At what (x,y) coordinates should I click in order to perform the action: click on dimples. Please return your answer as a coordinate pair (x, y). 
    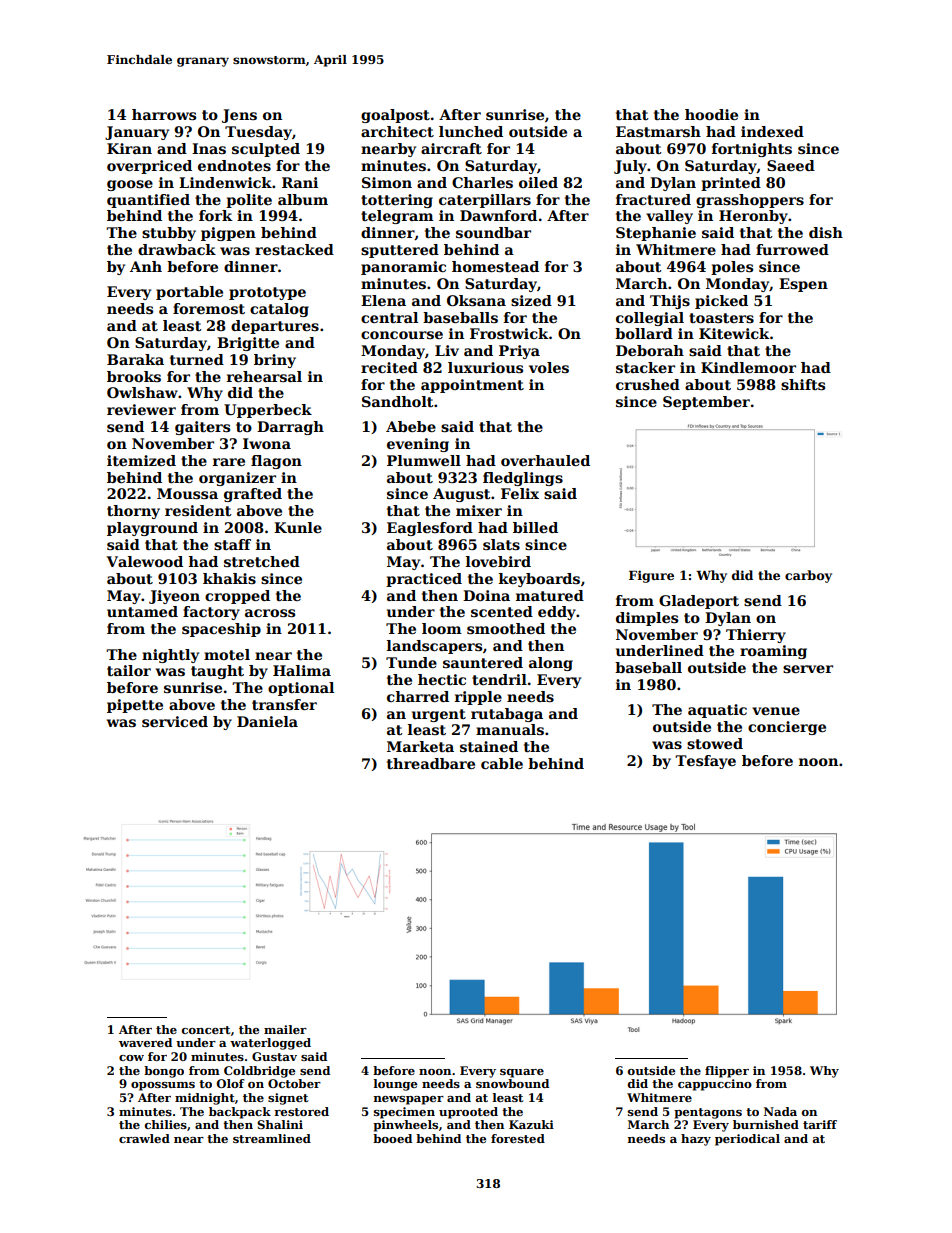
    Looking at the image, I should click on (647, 619).
